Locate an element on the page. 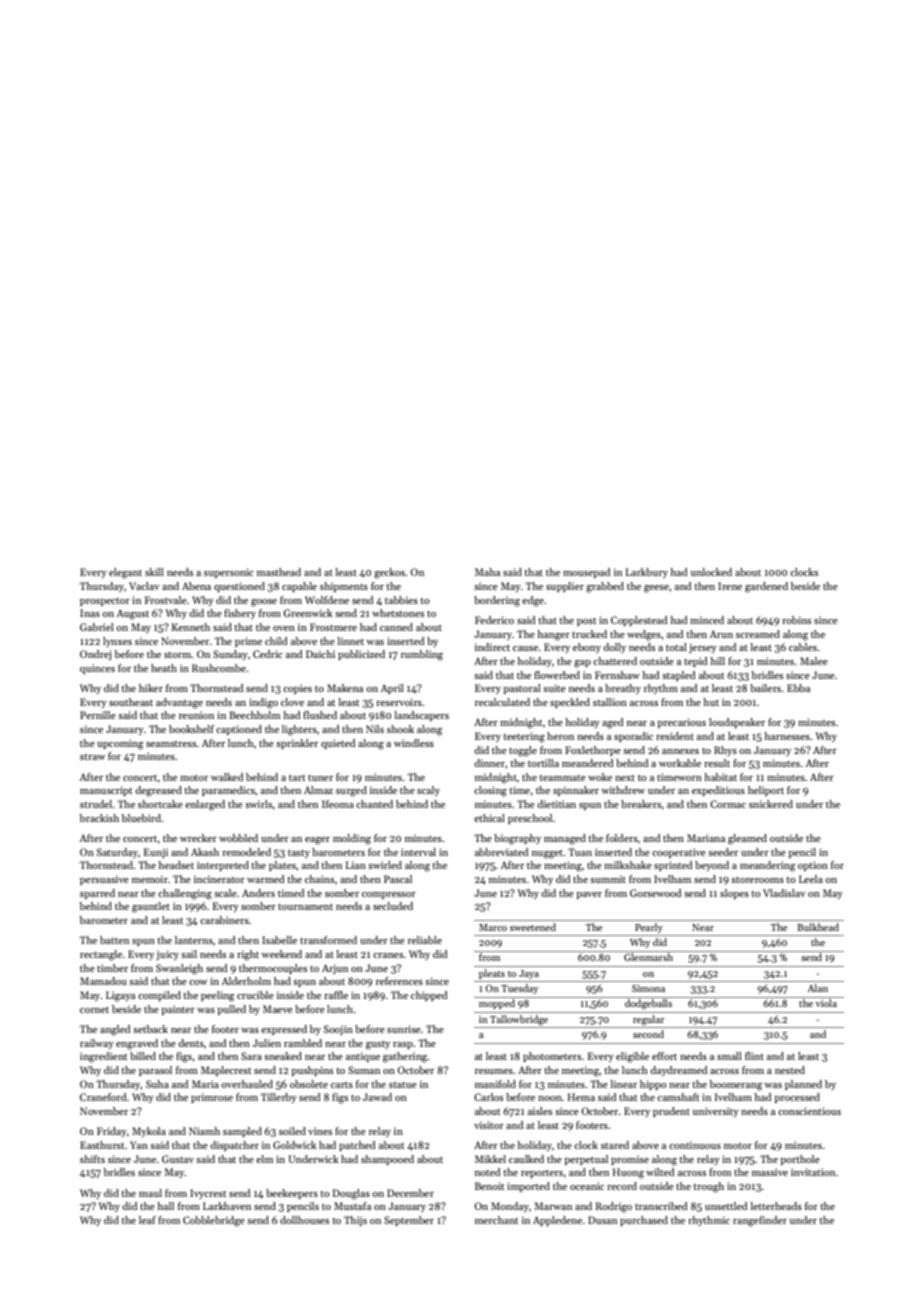  shampooed is located at coordinates (387, 1160).
